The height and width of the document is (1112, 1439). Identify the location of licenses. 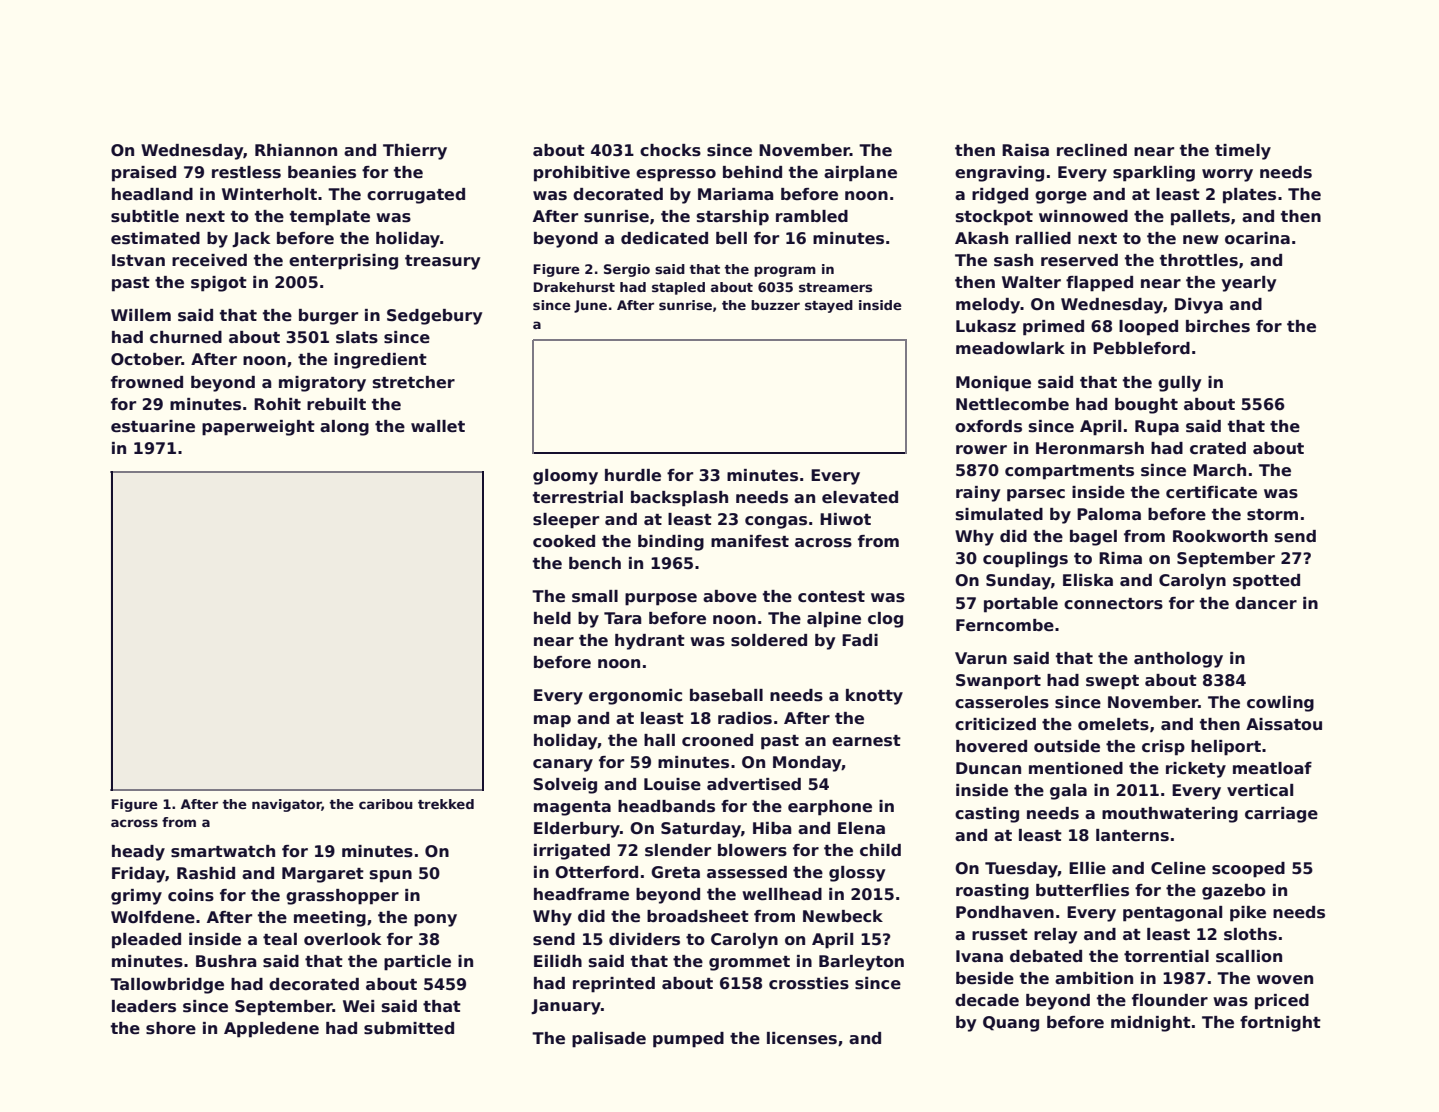
(802, 1038).
